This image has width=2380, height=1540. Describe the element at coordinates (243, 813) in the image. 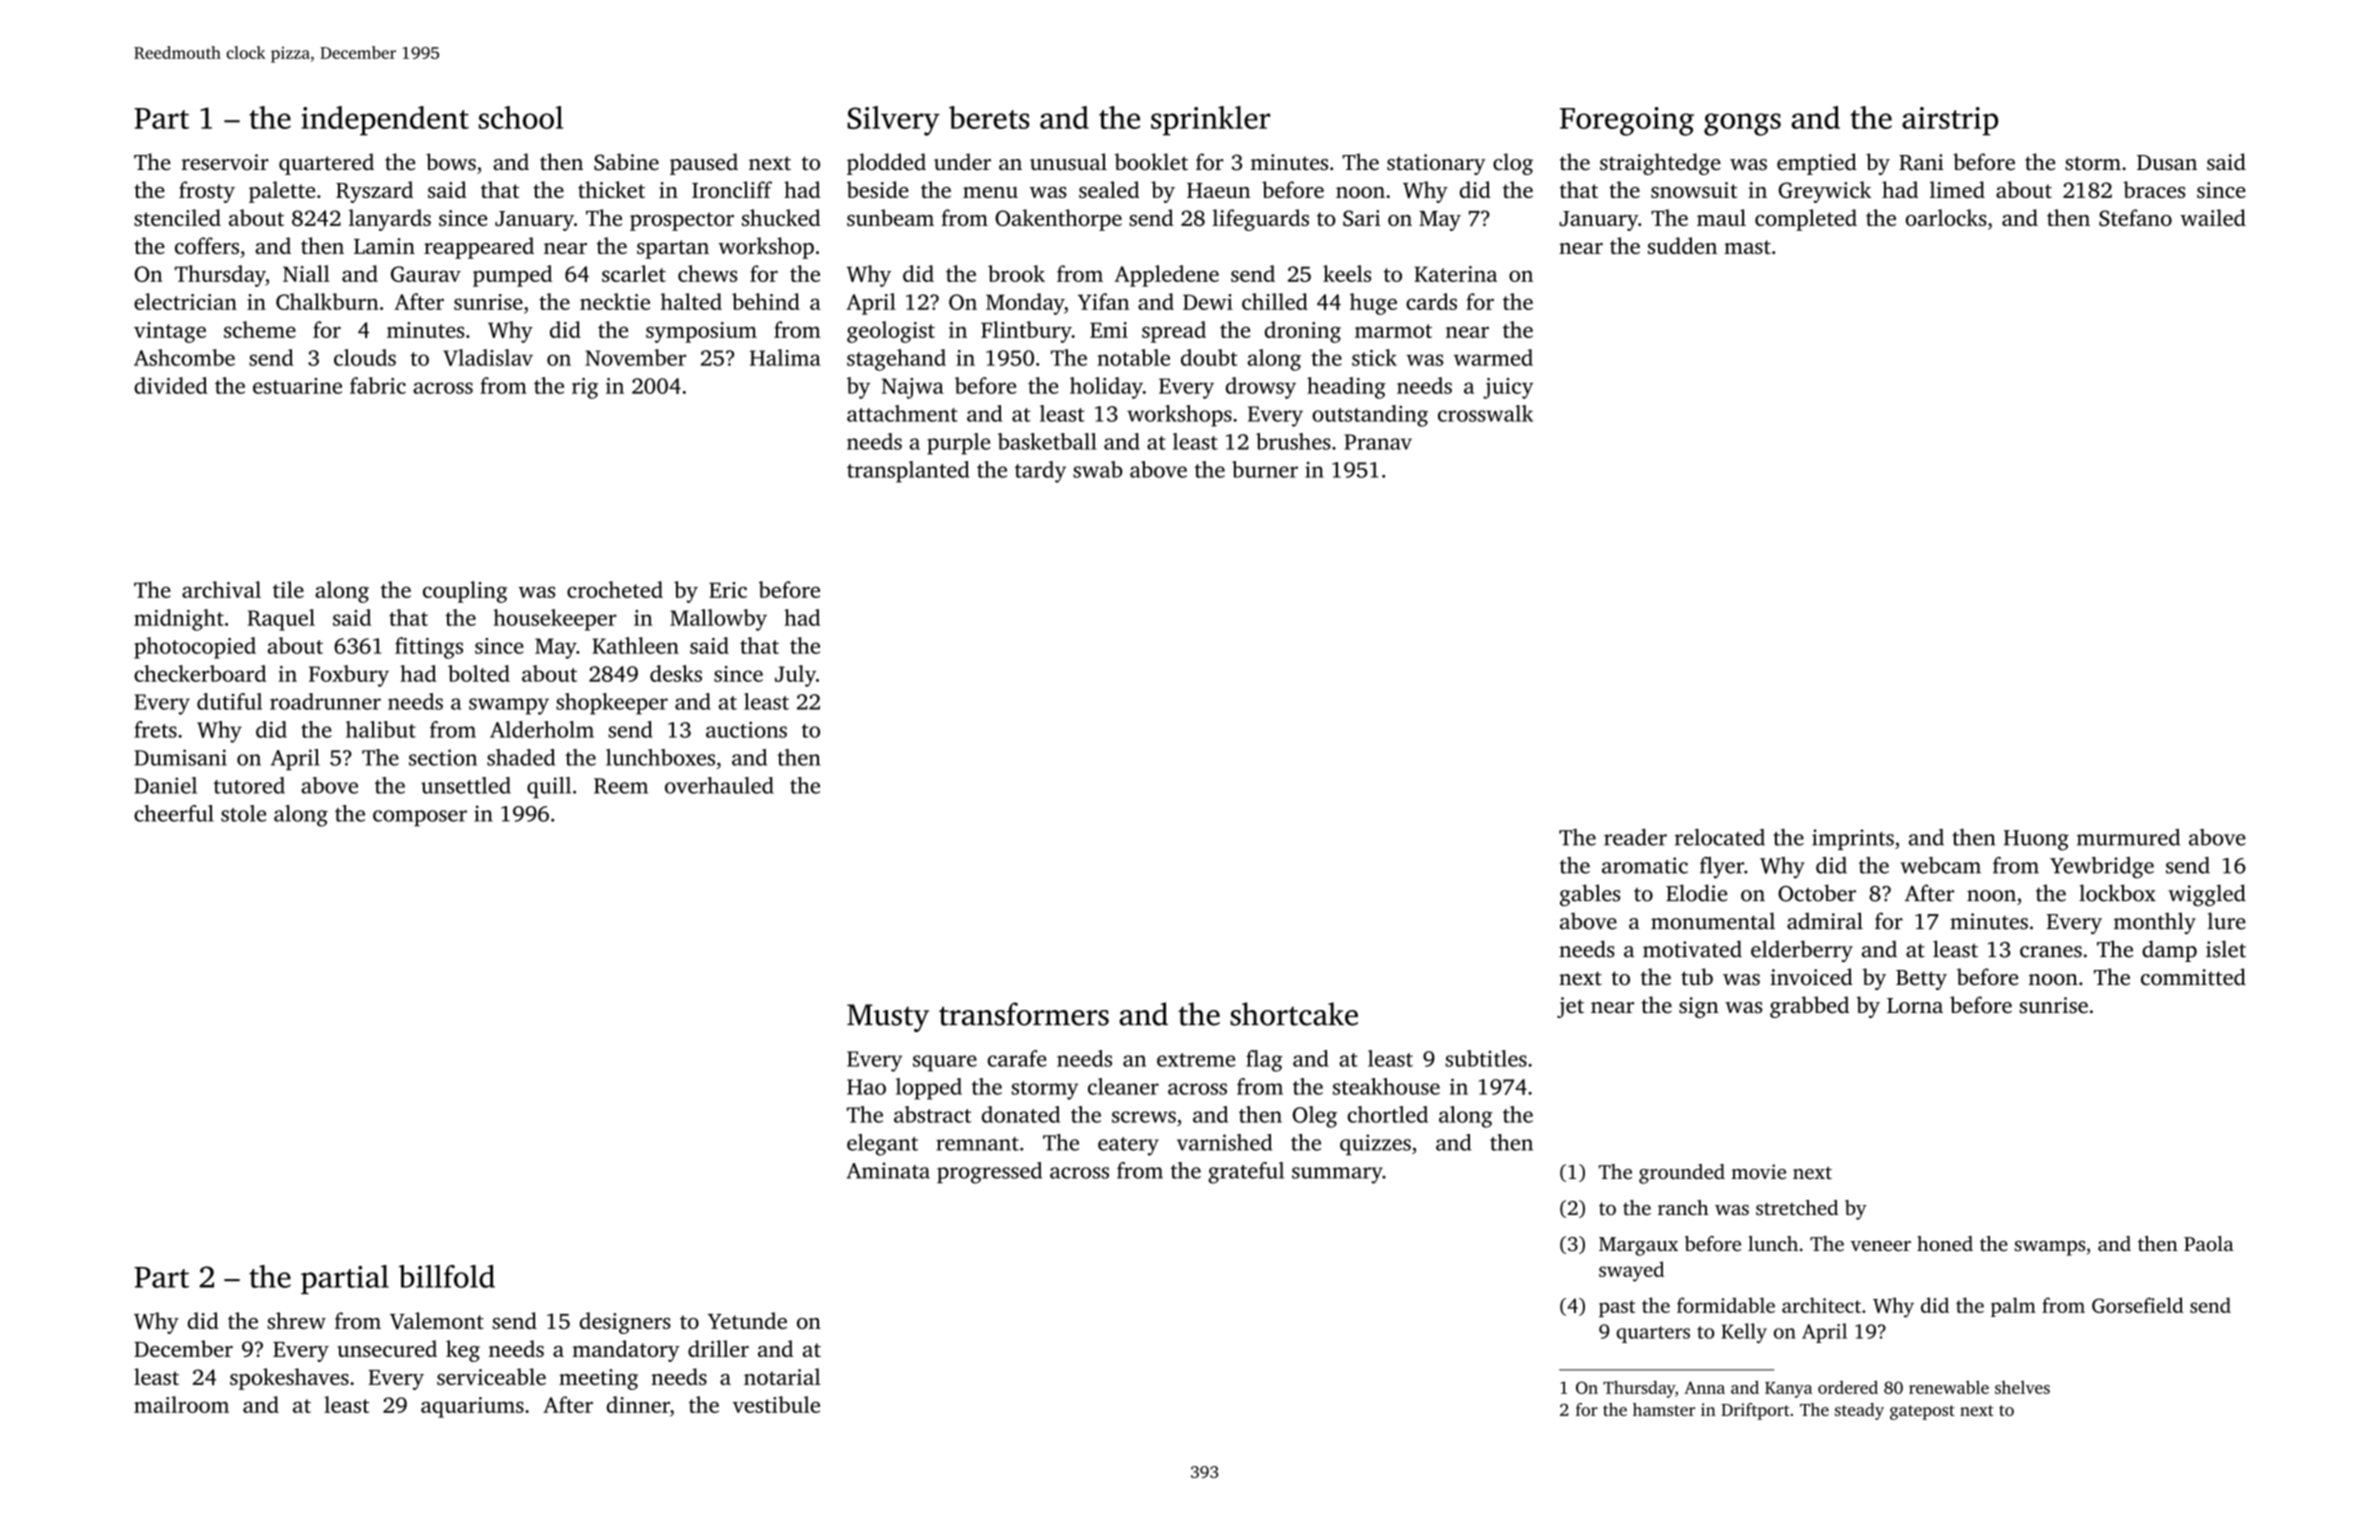

I see `stole` at that location.
